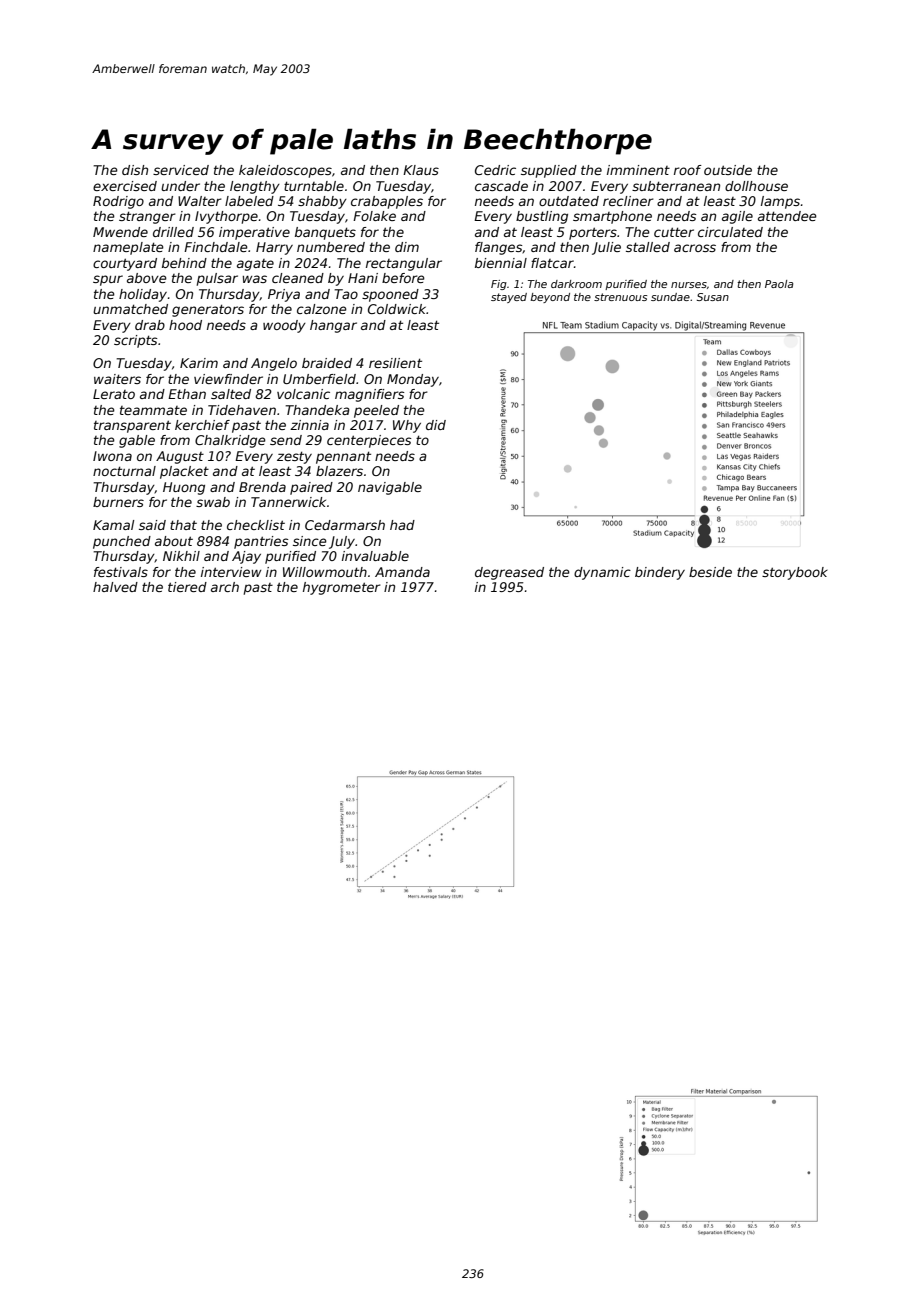  What do you see at coordinates (135, 170) in the screenshot?
I see `dish` at bounding box center [135, 170].
